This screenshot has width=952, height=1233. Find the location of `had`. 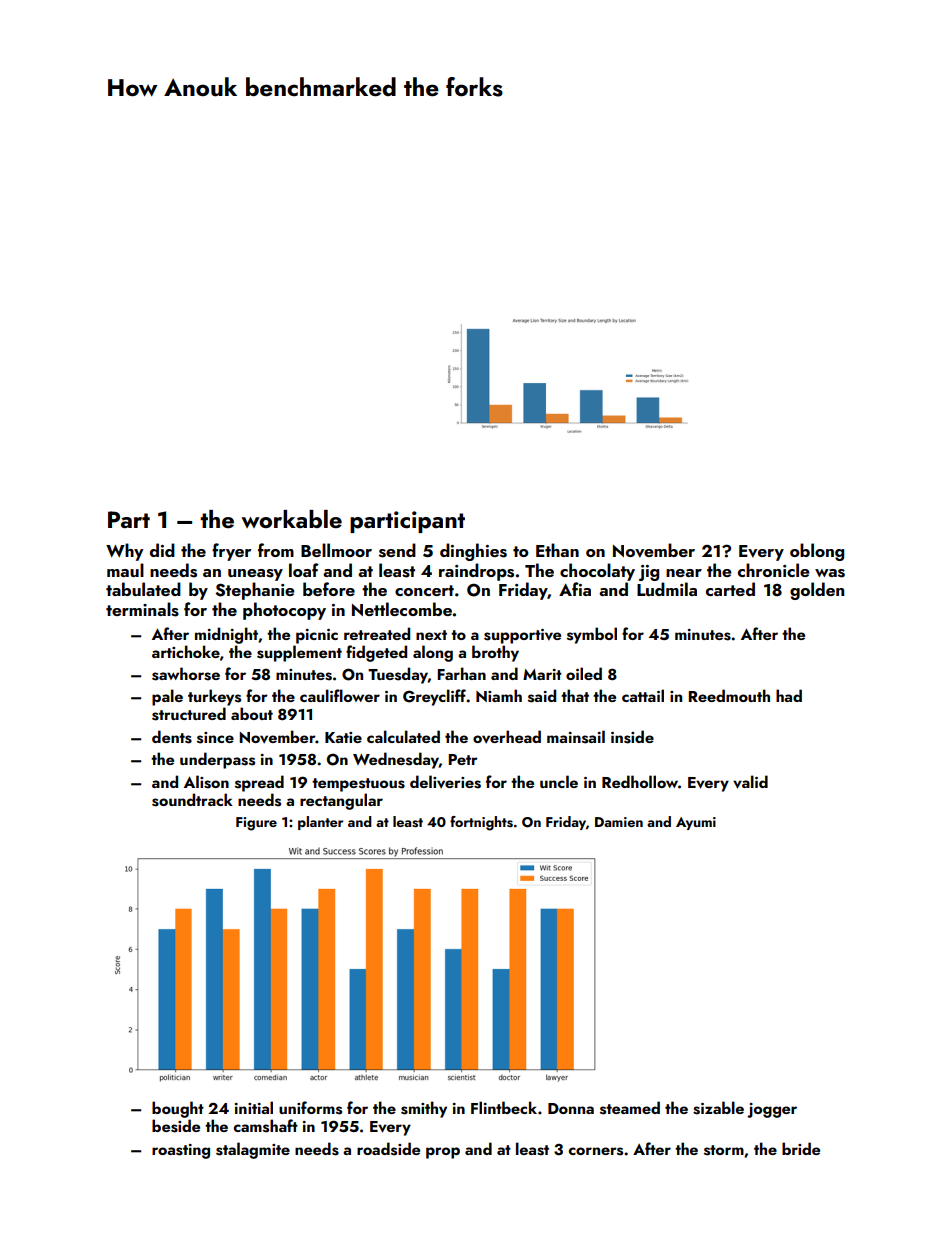

had is located at coordinates (789, 695).
